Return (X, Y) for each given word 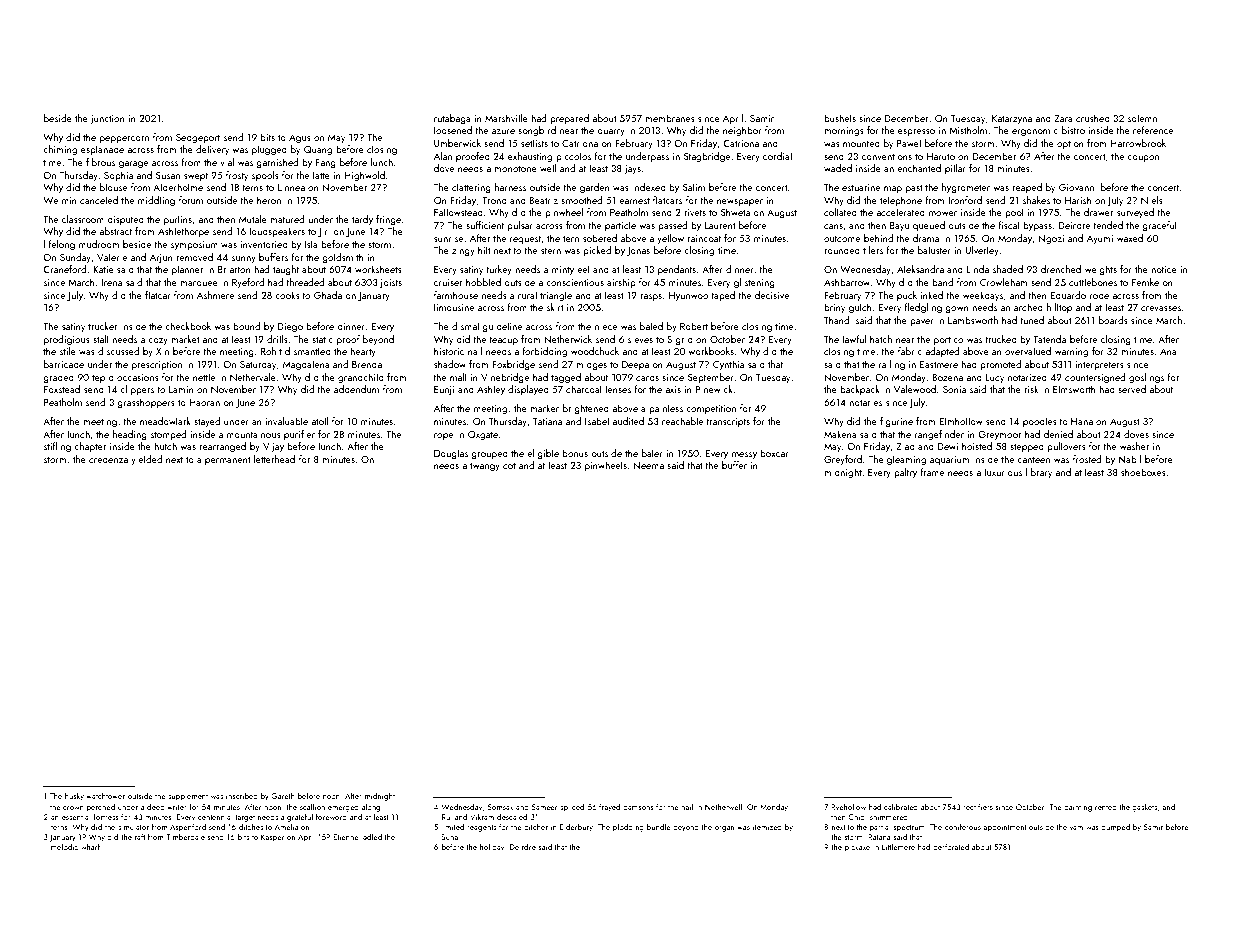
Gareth (283, 796)
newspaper (740, 202)
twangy (485, 467)
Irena (112, 282)
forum (191, 200)
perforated (951, 847)
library (1039, 473)
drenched (1061, 269)
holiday (492, 848)
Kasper (272, 838)
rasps (651, 297)
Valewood (915, 389)
